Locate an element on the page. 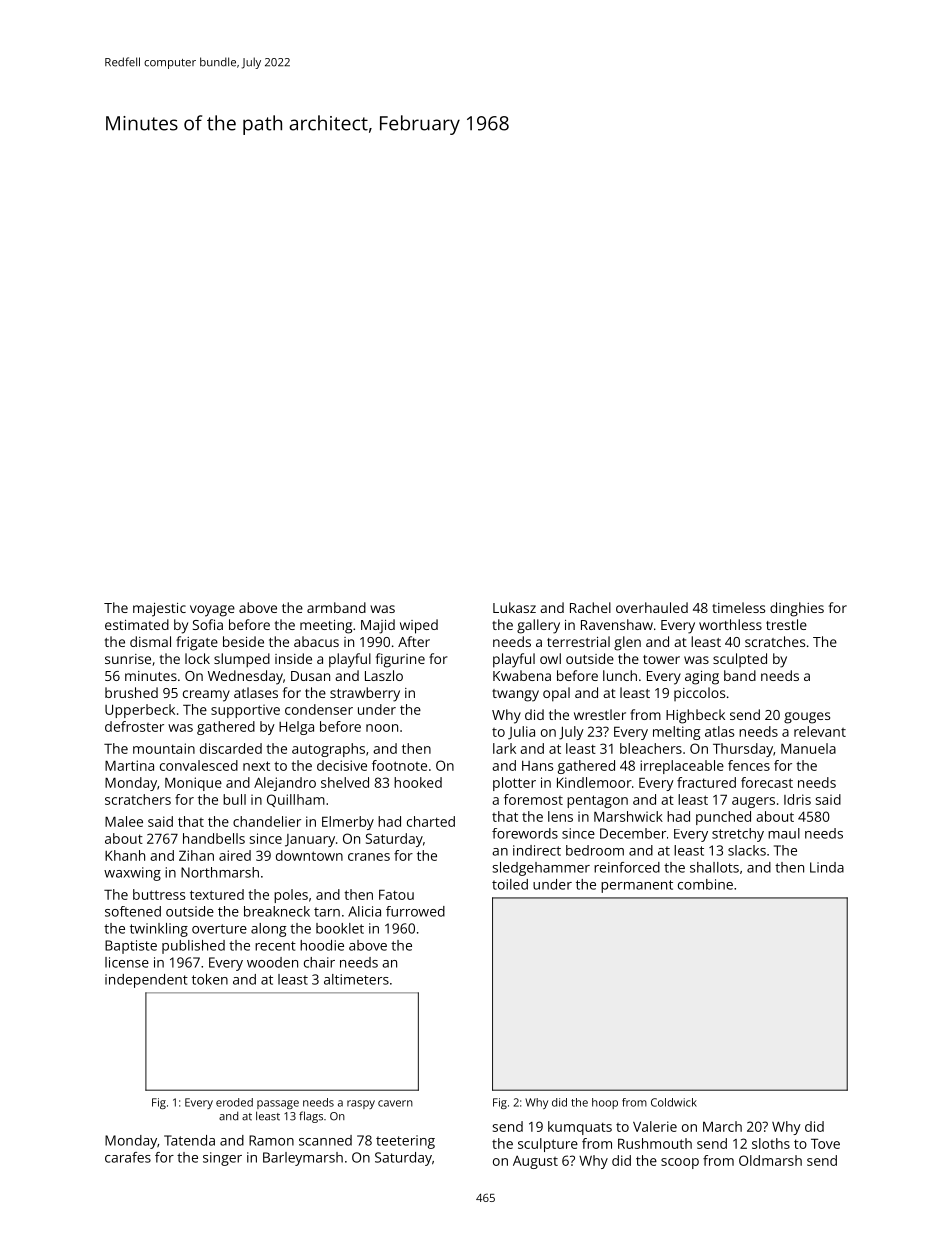 The height and width of the image is (1233, 952). mountain is located at coordinates (164, 748).
